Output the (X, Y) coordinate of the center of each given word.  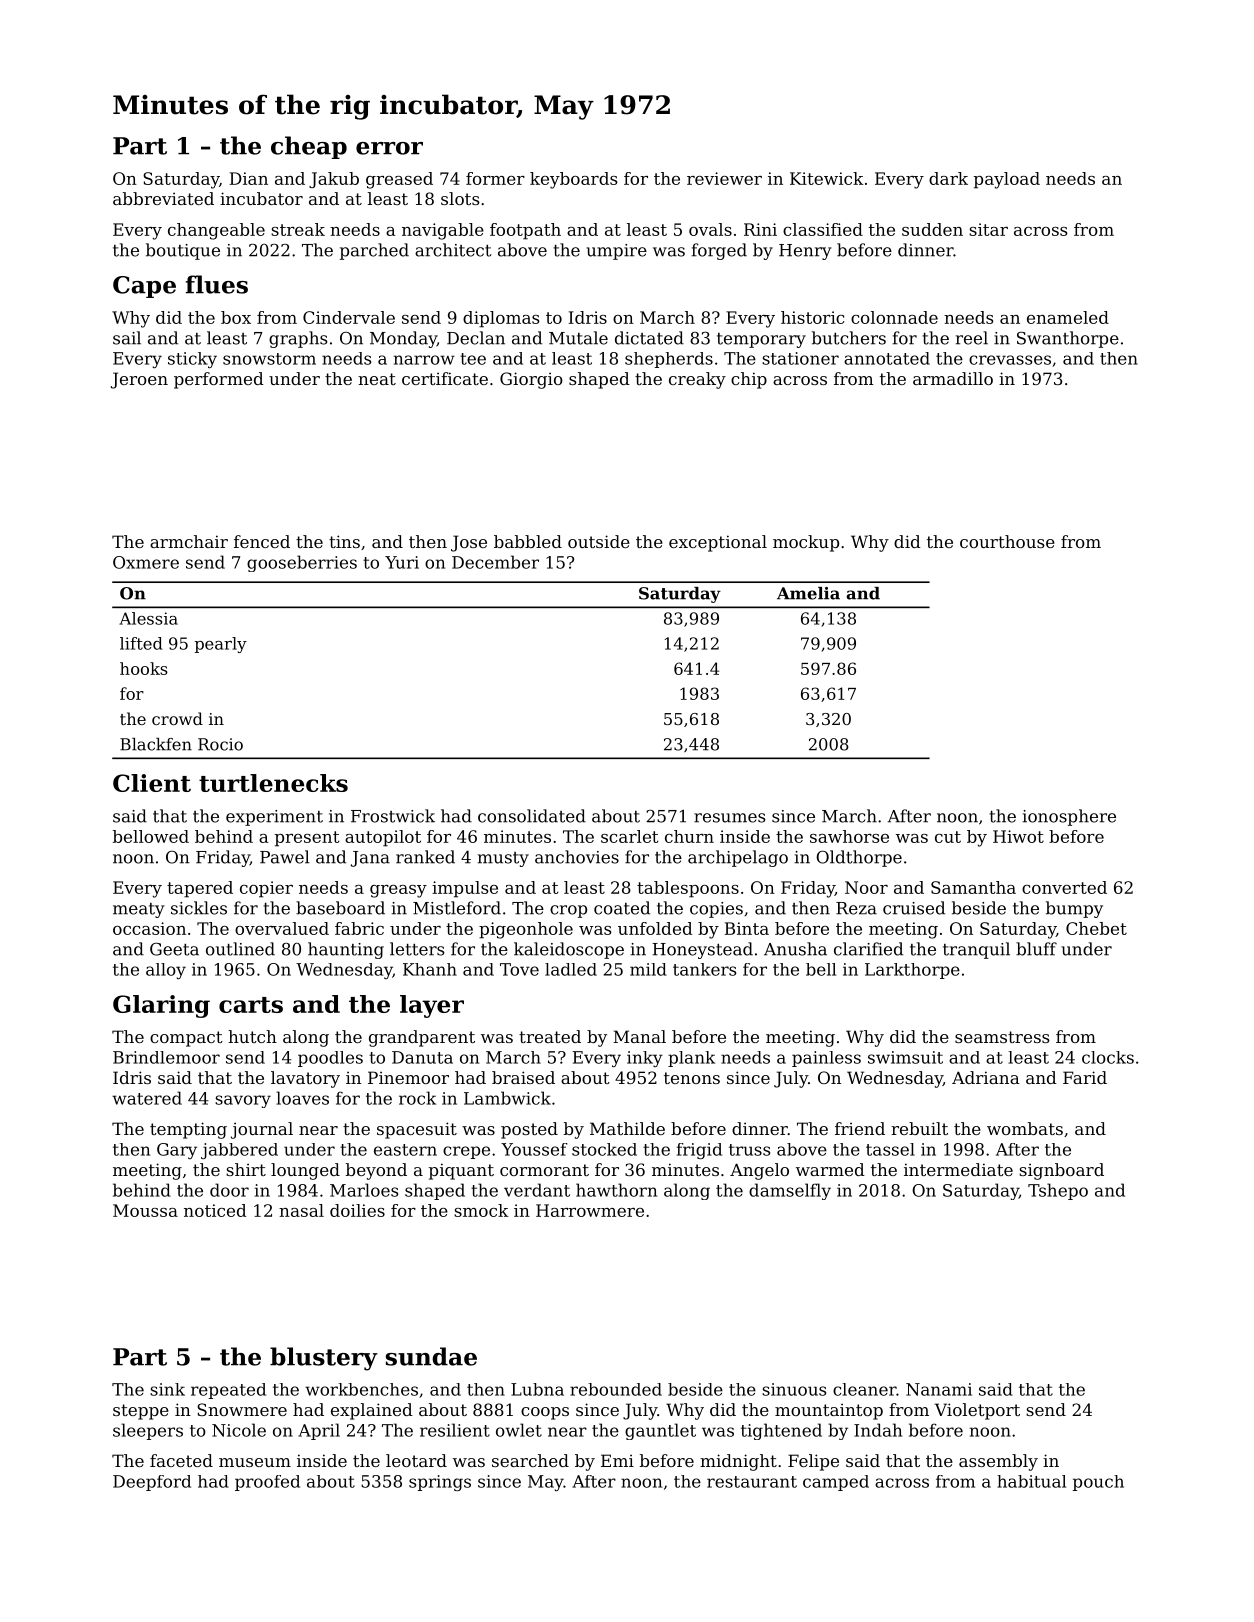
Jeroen (139, 380)
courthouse (1007, 541)
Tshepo (1058, 1191)
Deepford (152, 1483)
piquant (461, 1171)
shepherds (669, 360)
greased (399, 180)
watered (147, 1098)
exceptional (718, 543)
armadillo (953, 378)
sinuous (794, 1389)
